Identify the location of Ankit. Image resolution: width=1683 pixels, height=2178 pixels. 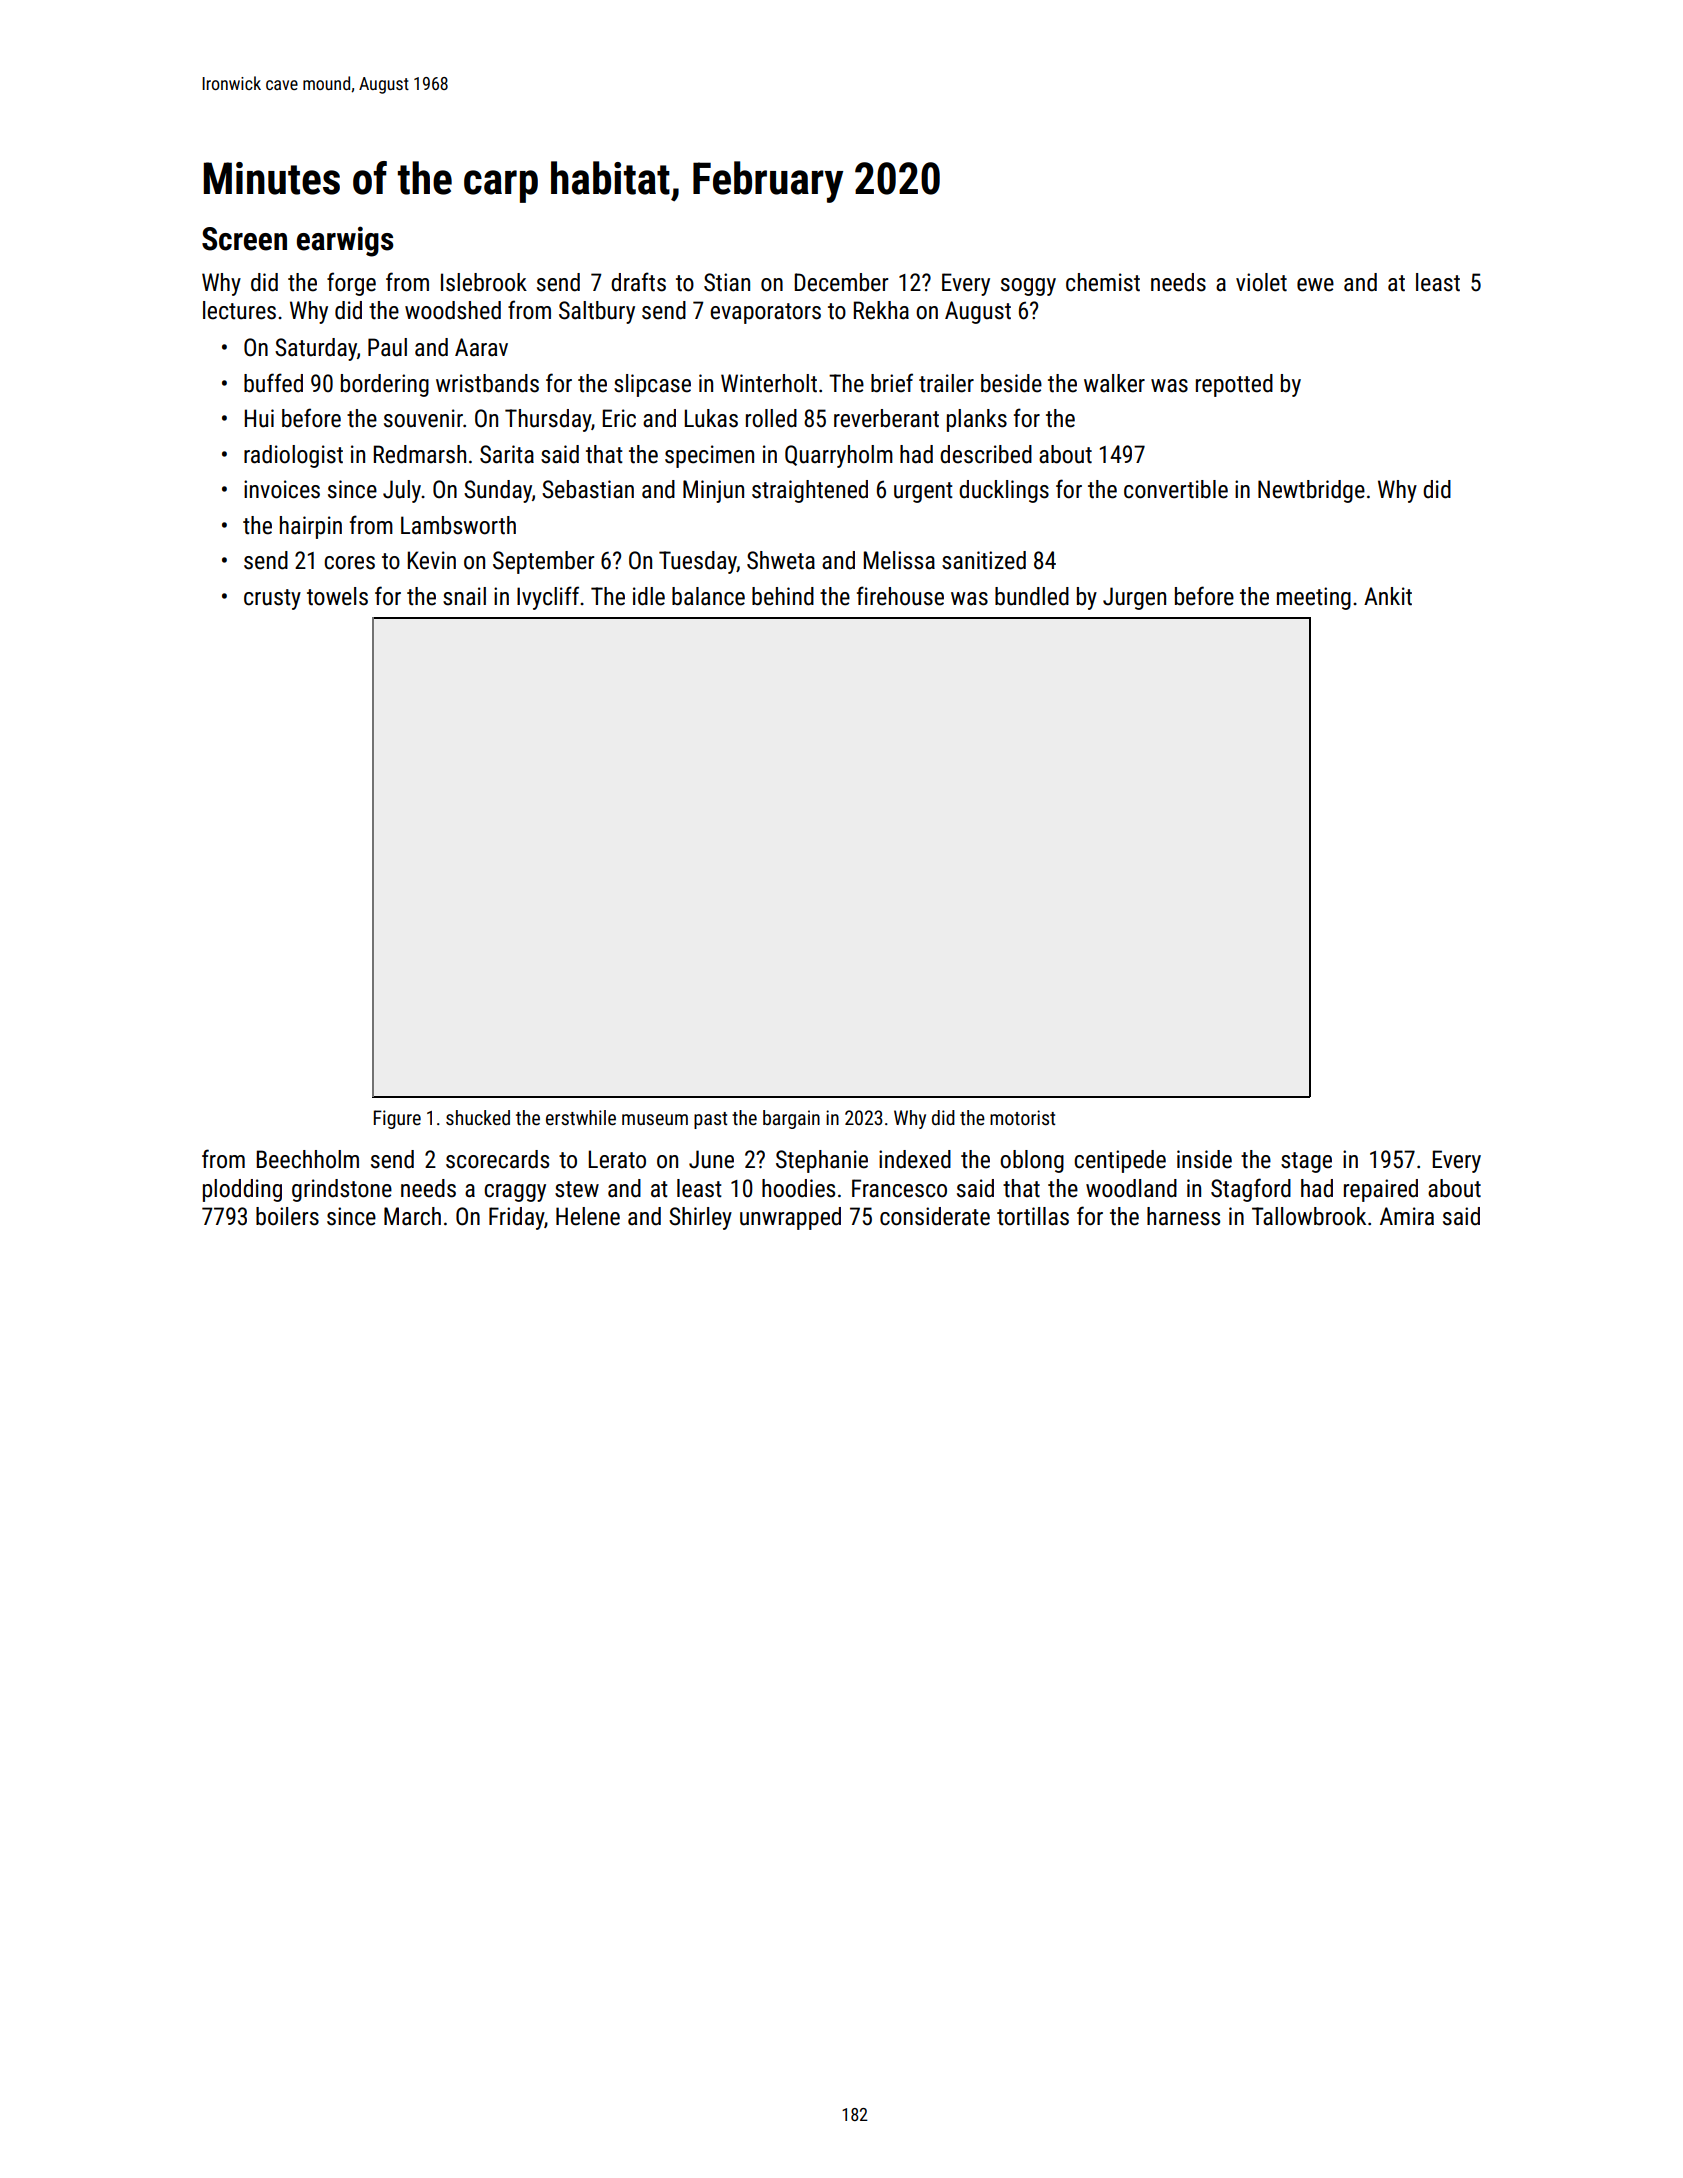
(1388, 596).
